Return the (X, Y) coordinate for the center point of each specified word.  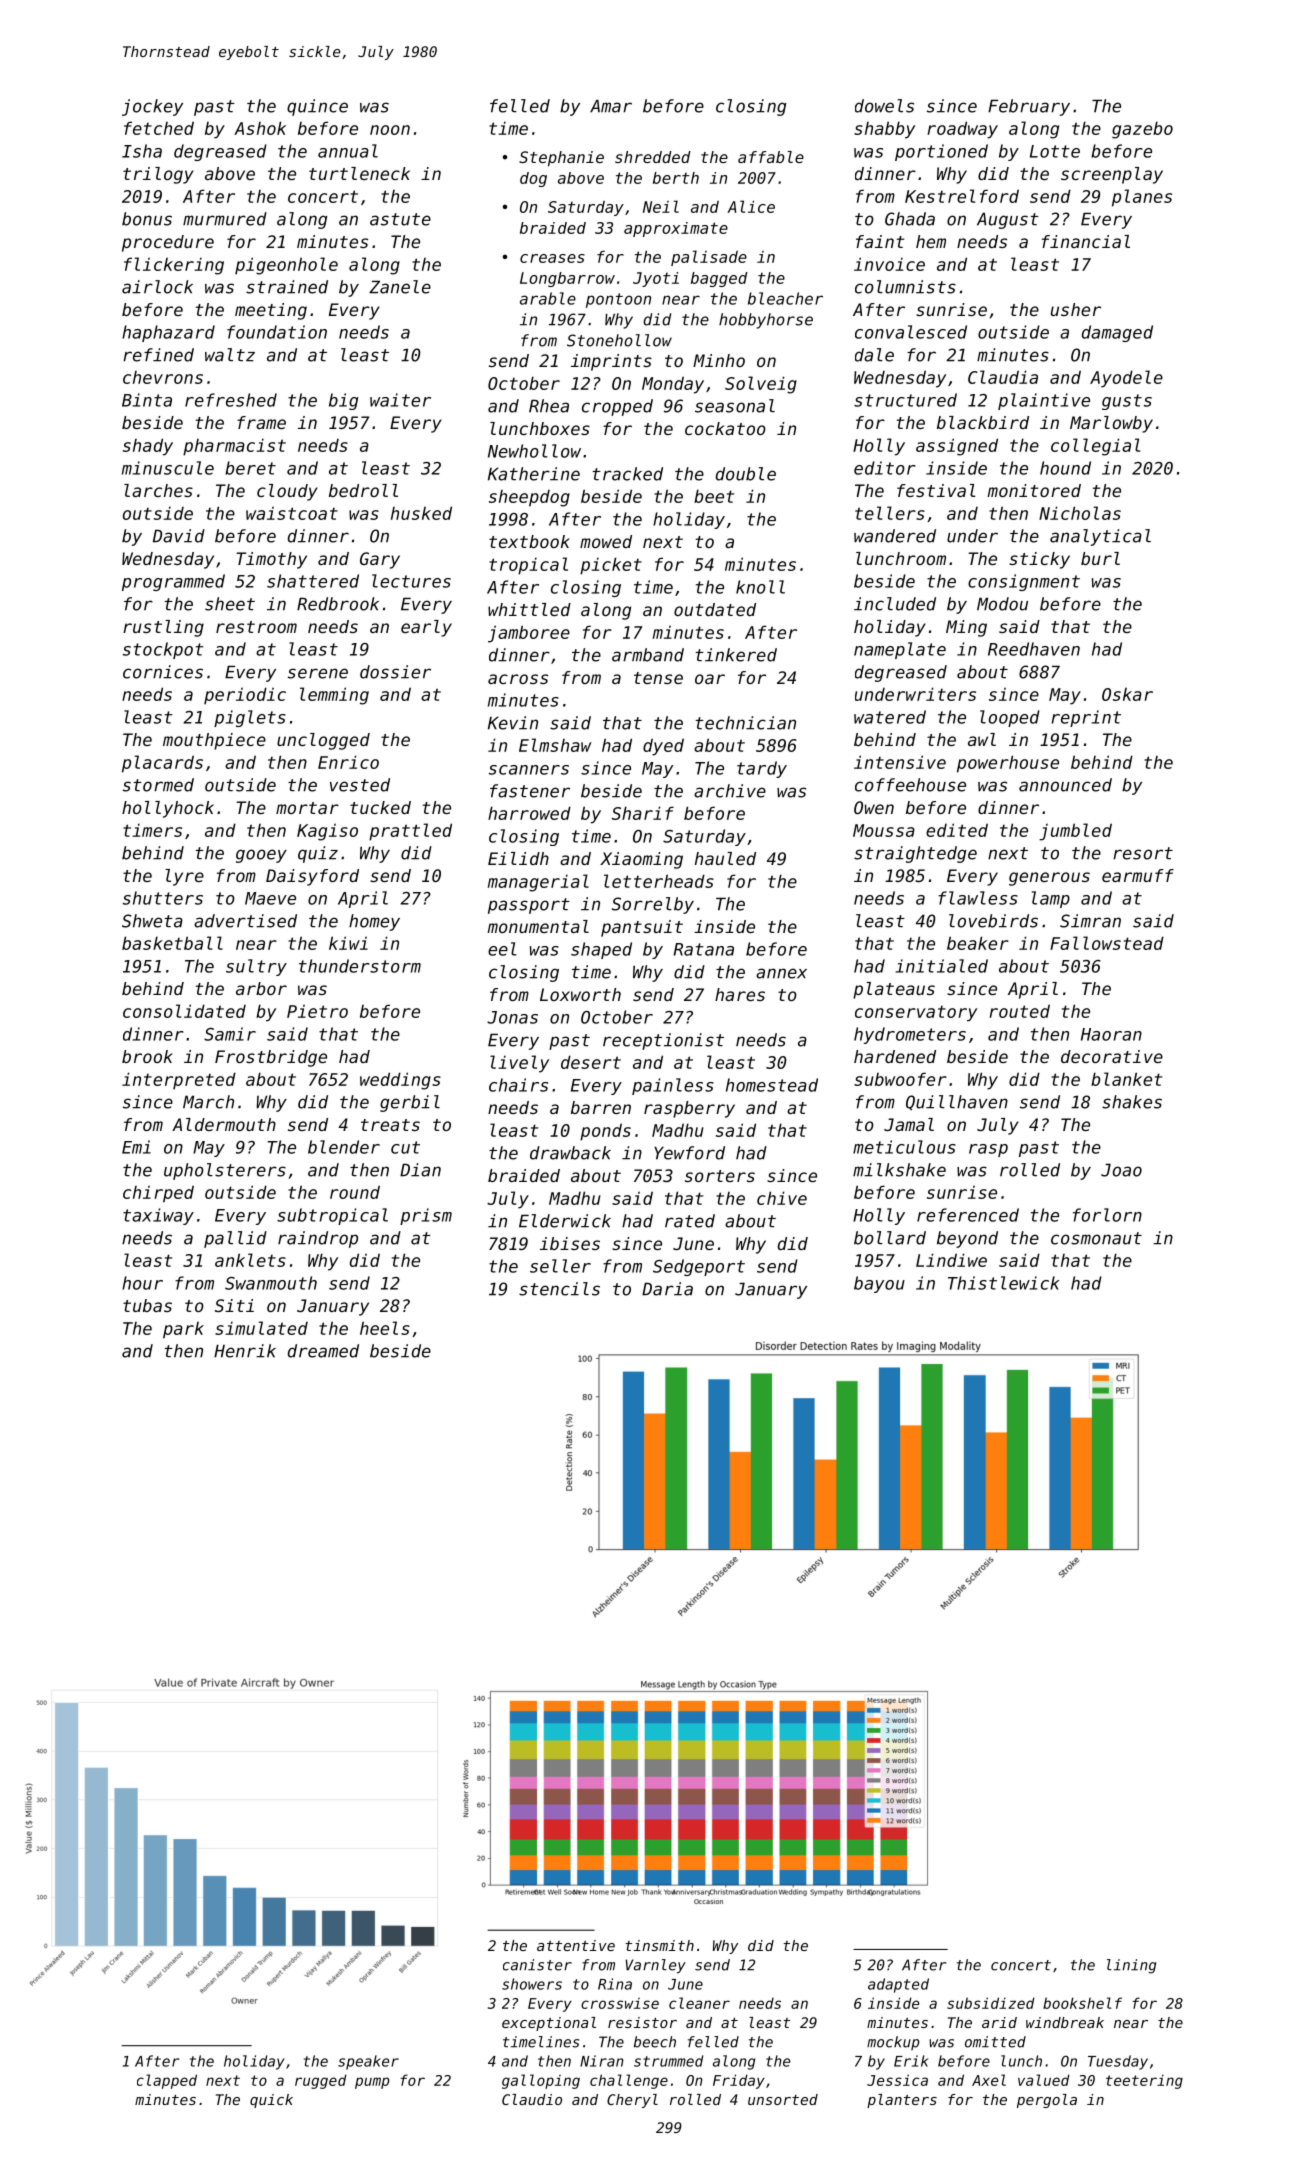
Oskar (1127, 694)
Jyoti (656, 279)
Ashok (260, 128)
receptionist (663, 1041)
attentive (576, 1945)
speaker (368, 2062)
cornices (163, 672)
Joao (1121, 1170)
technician (745, 723)
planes (1142, 198)
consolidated (184, 1011)
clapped (167, 2081)
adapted (898, 1985)
